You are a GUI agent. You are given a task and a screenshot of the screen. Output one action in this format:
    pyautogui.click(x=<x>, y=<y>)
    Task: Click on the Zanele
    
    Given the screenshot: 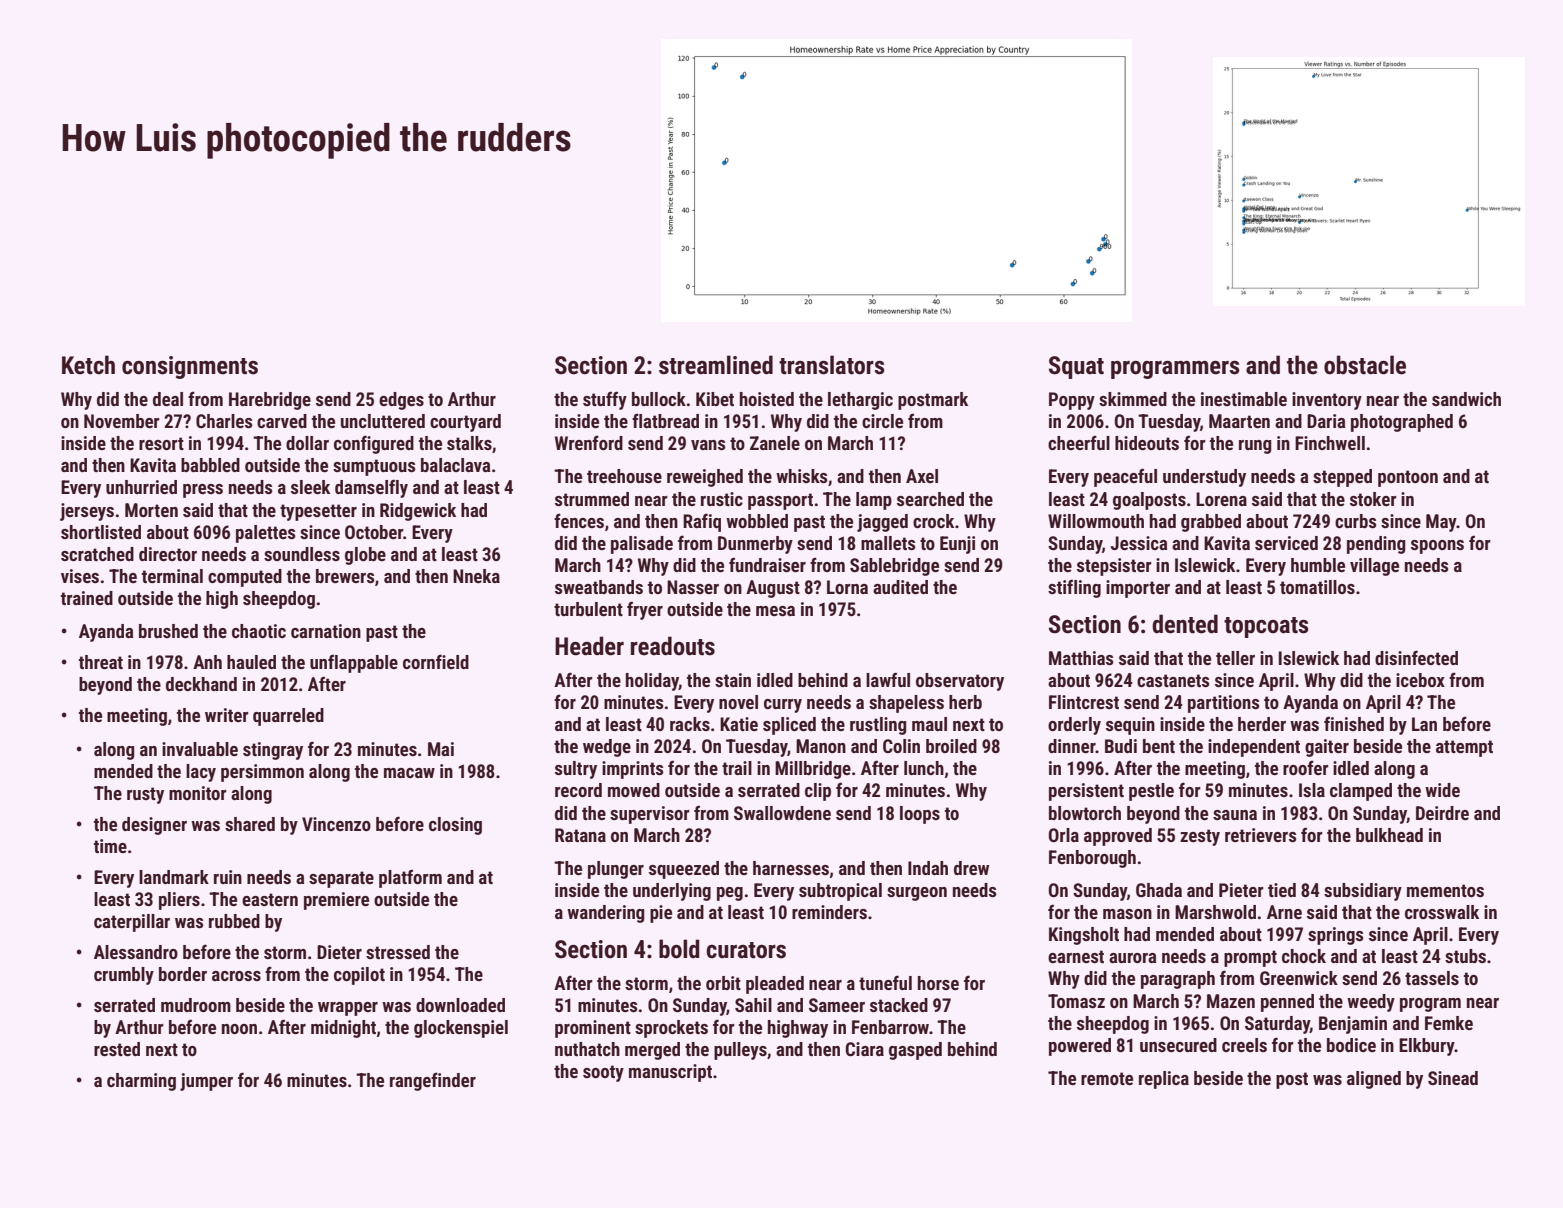 What is the action you would take?
    pyautogui.click(x=775, y=443)
